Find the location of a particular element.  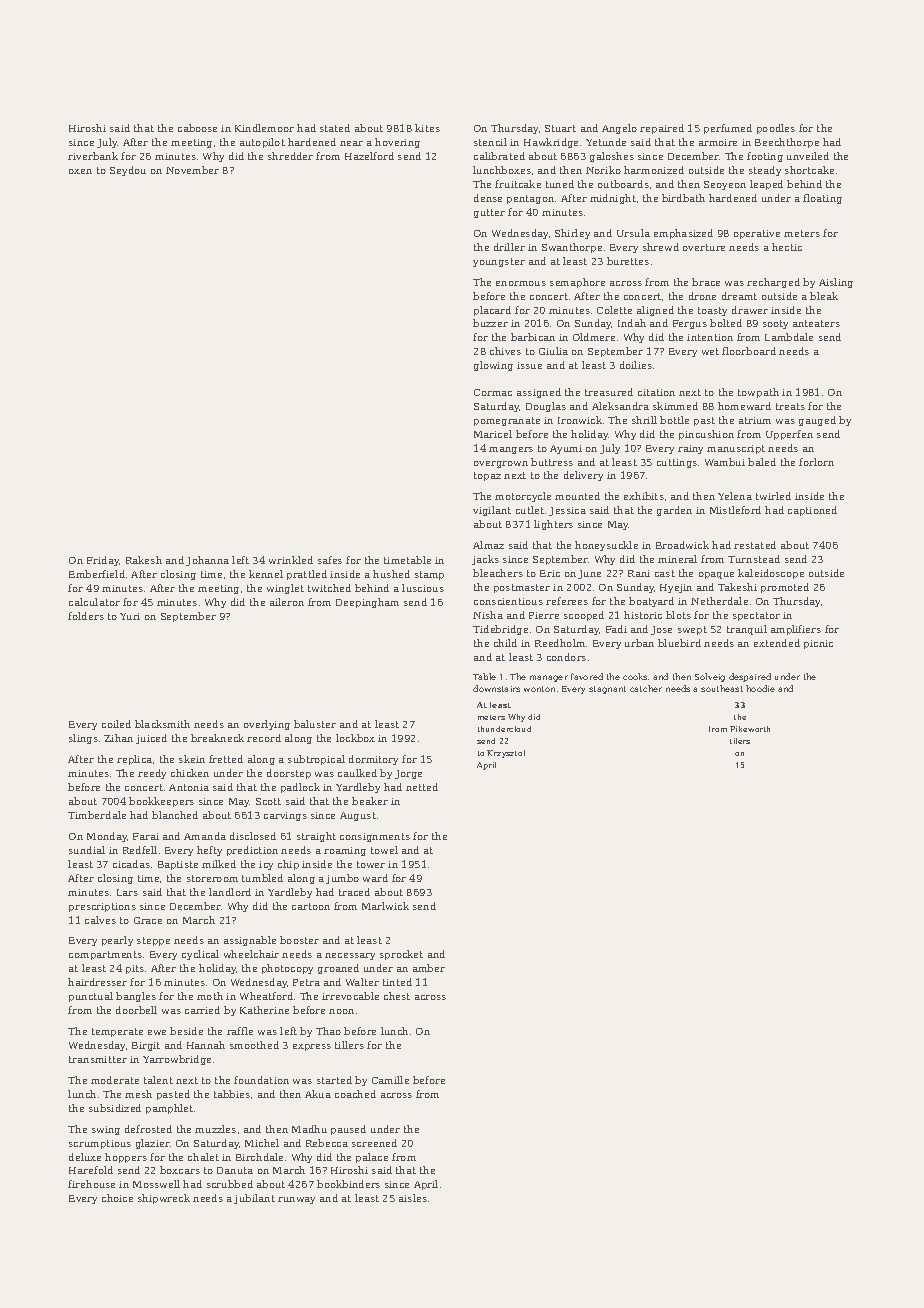

Friday is located at coordinates (103, 561).
